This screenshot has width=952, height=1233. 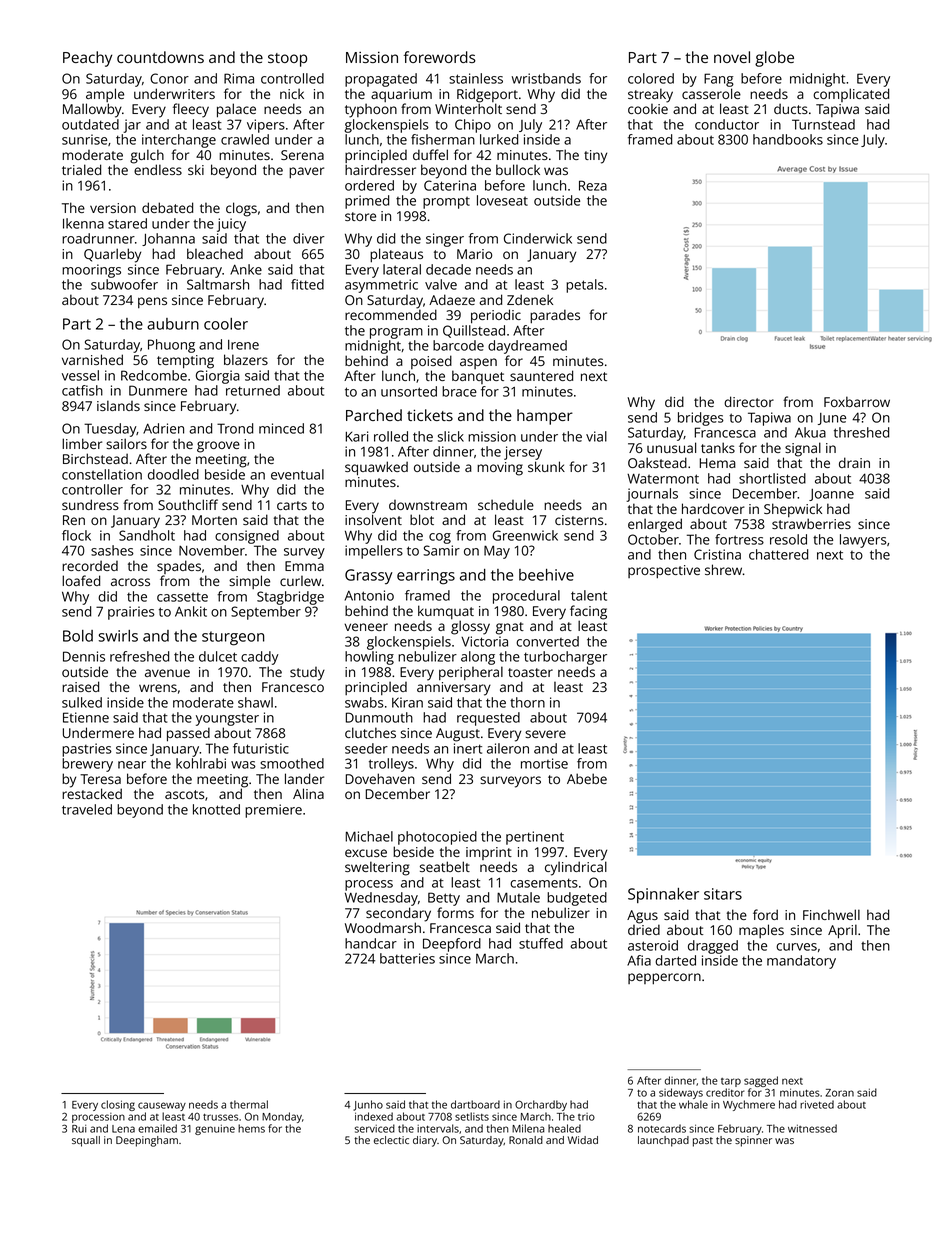 I want to click on forewords, so click(x=440, y=57).
